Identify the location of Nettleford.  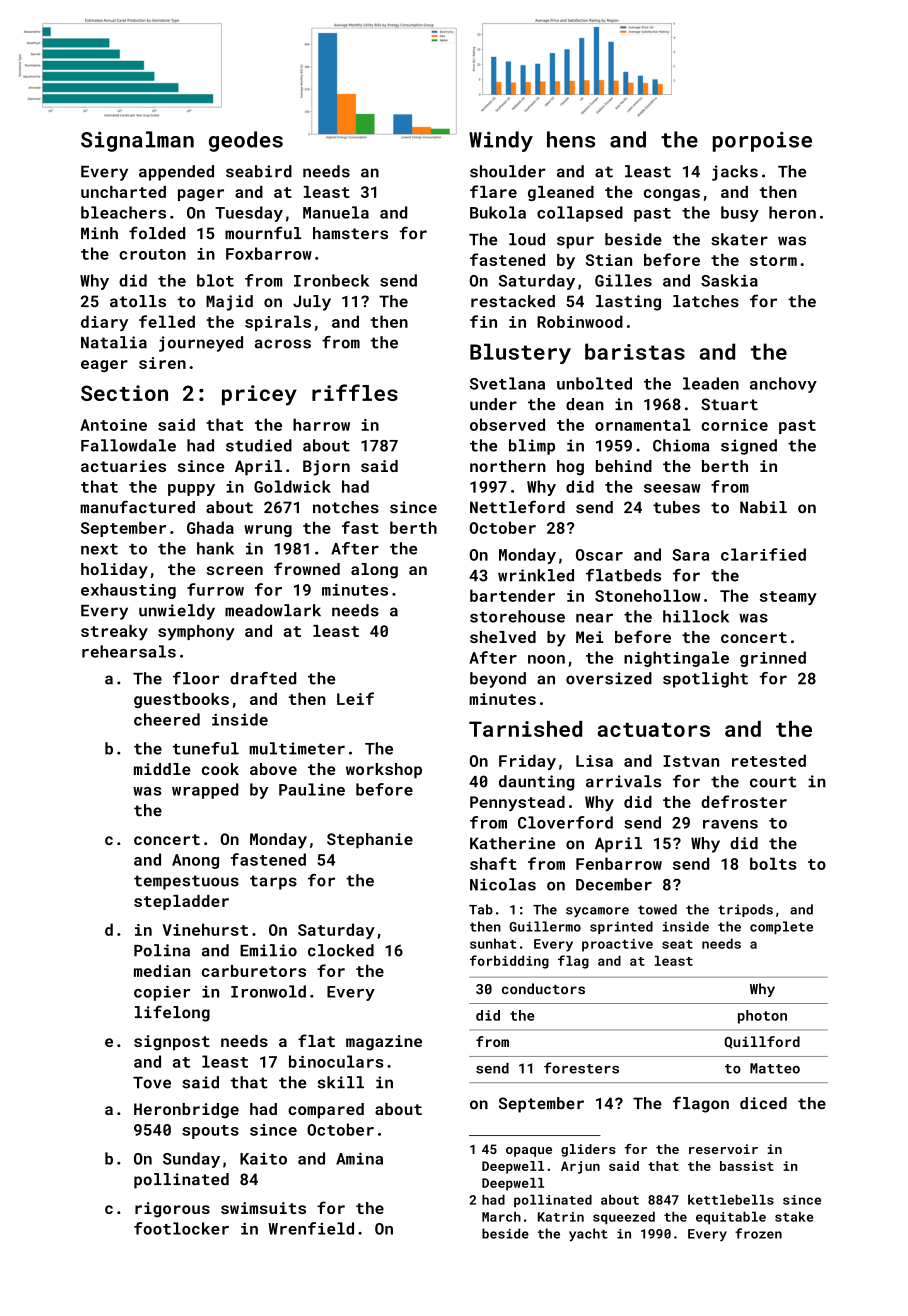
(517, 507).
